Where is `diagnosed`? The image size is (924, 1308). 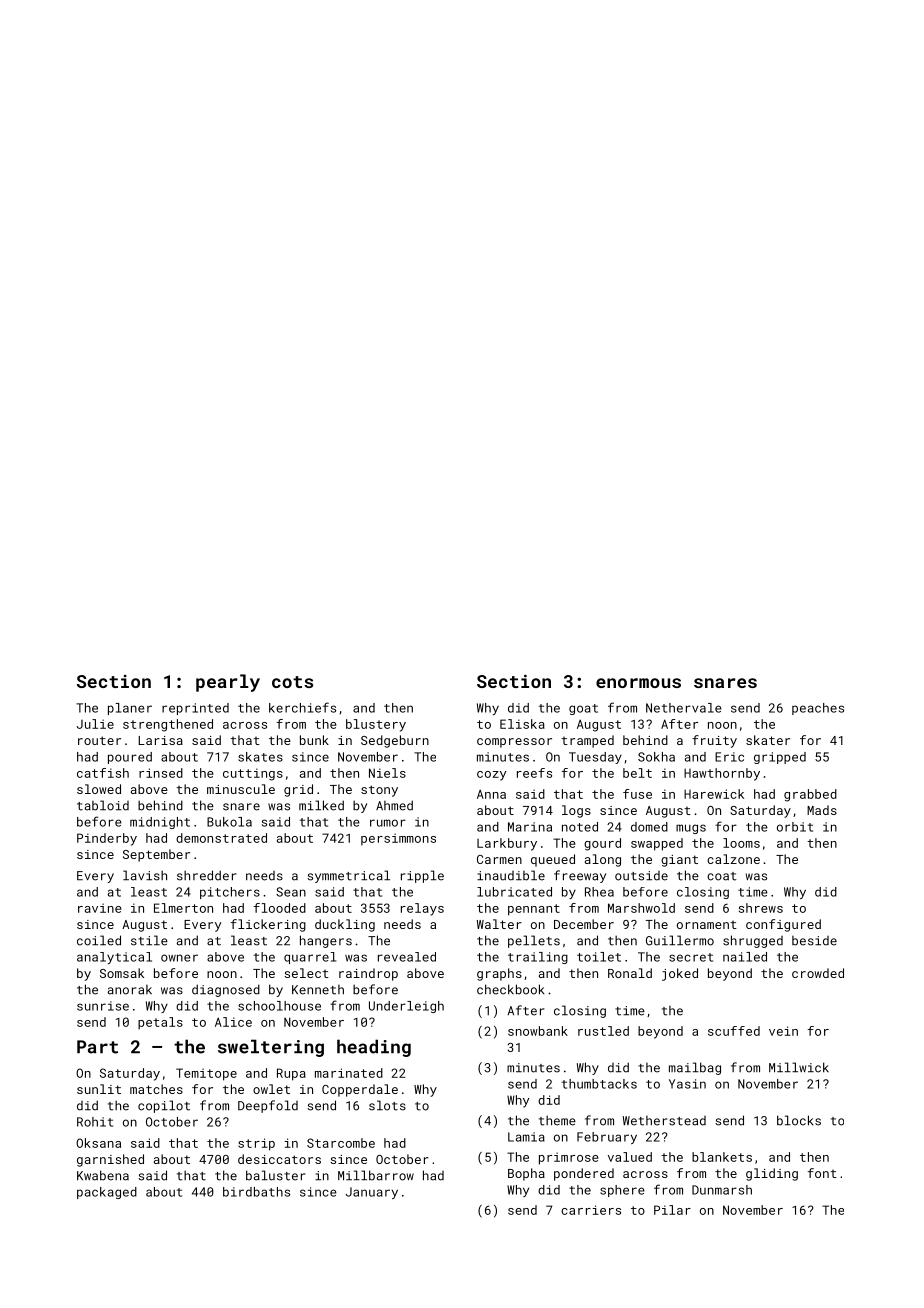 diagnosed is located at coordinates (226, 990).
